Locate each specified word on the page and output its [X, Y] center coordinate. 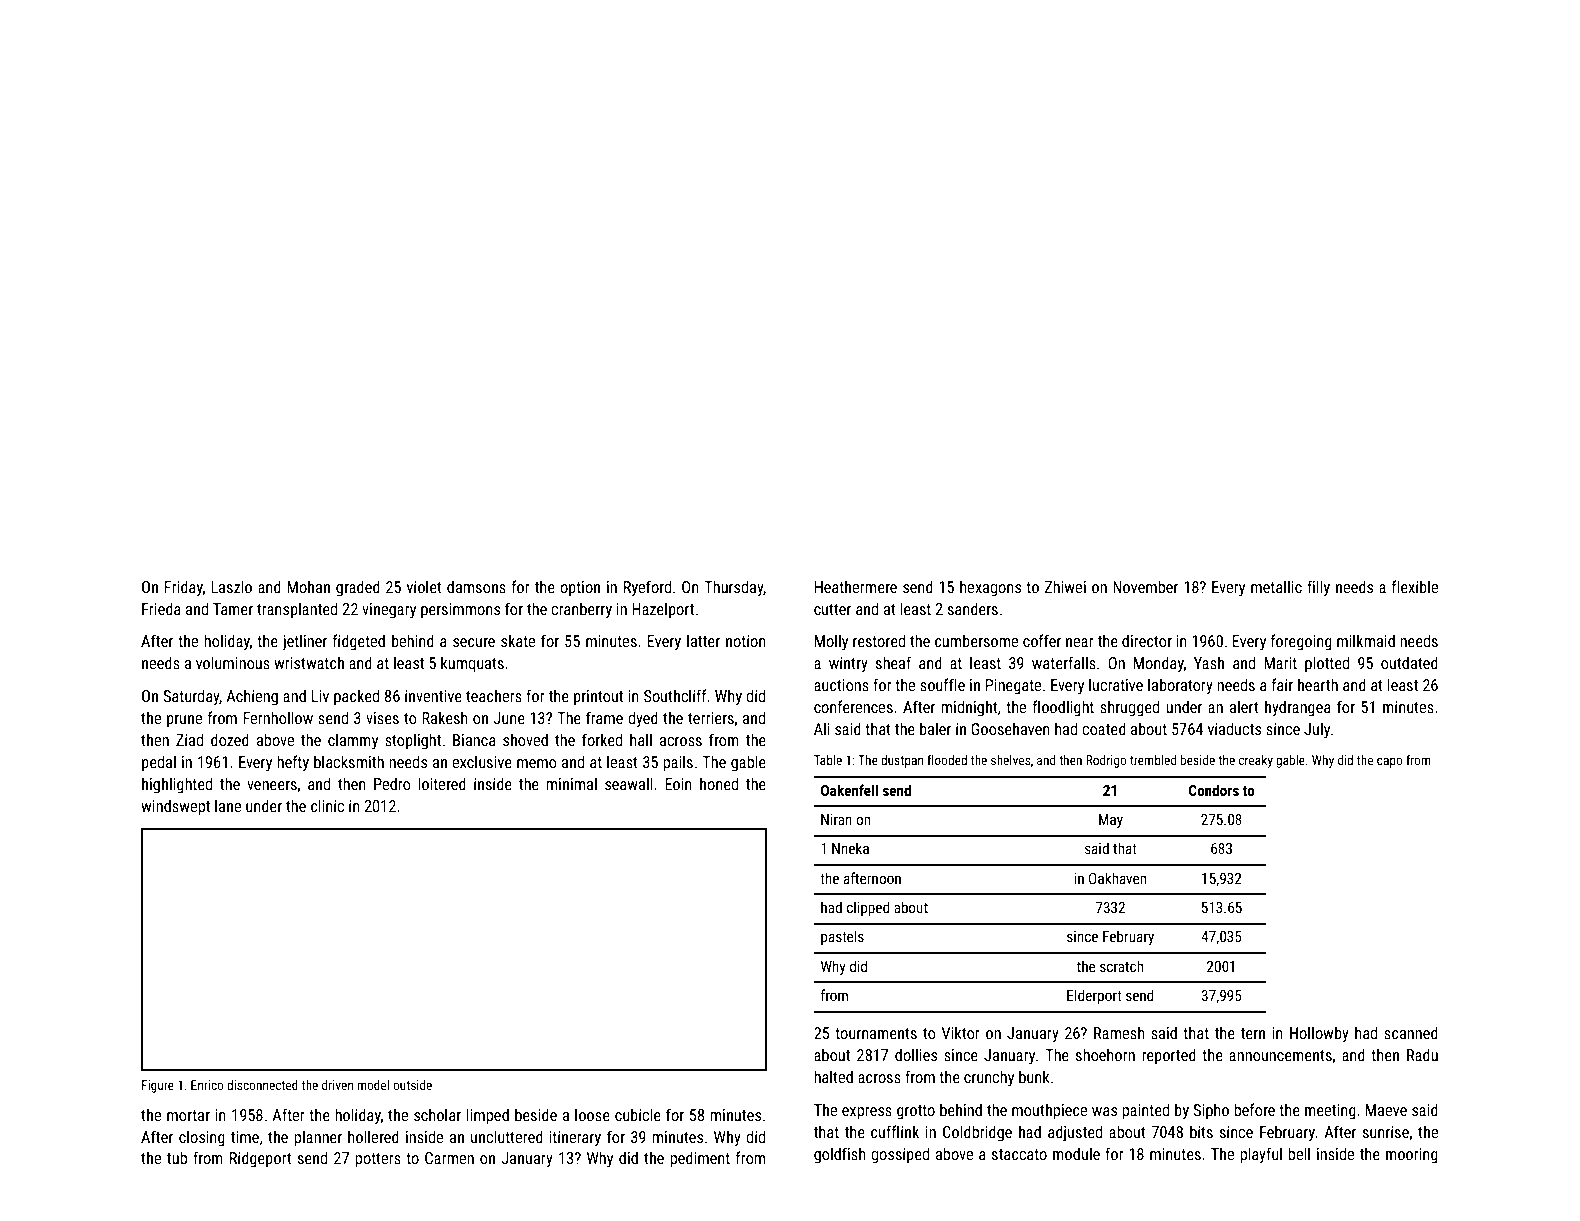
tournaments [876, 1033]
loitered [442, 783]
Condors [1214, 790]
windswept [175, 807]
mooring [1412, 1156]
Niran [836, 819]
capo [1389, 762]
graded [358, 588]
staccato [1019, 1154]
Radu [1422, 1054]
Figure [158, 1086]
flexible [1415, 586]
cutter [832, 609]
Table [828, 760]
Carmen [449, 1158]
